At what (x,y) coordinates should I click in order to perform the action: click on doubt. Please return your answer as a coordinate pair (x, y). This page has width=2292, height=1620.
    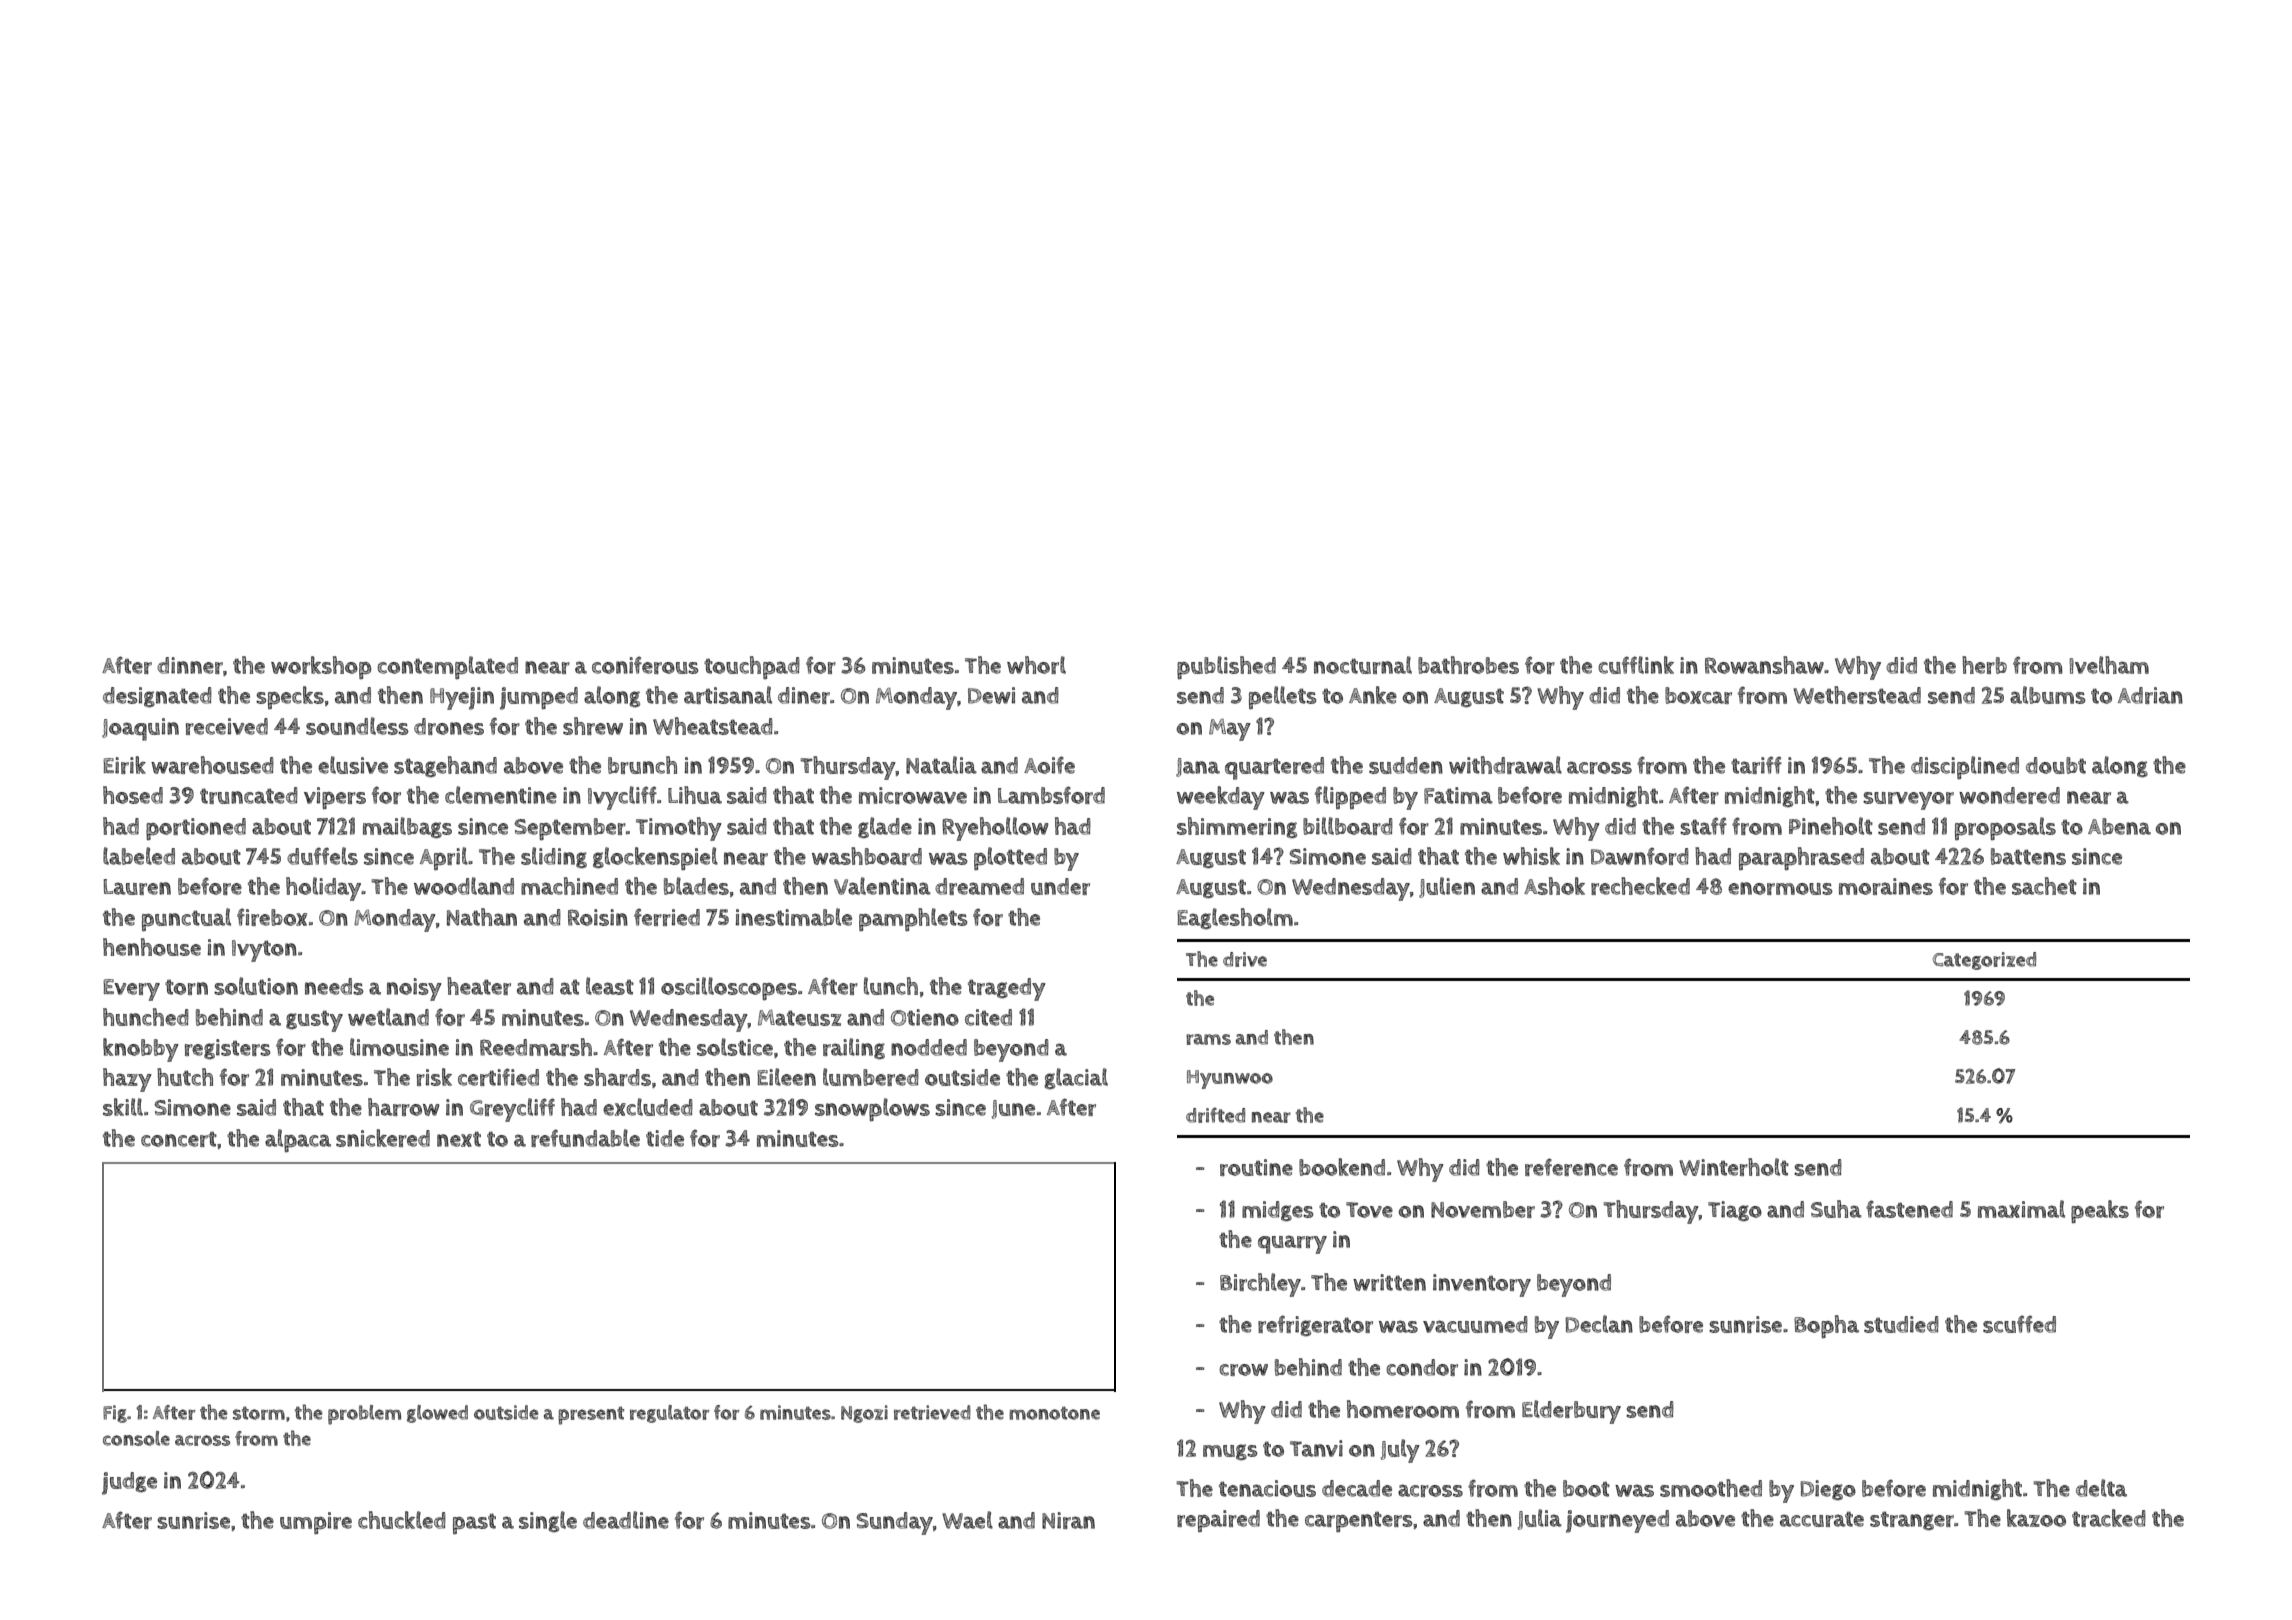
    Looking at the image, I should click on (2056, 765).
